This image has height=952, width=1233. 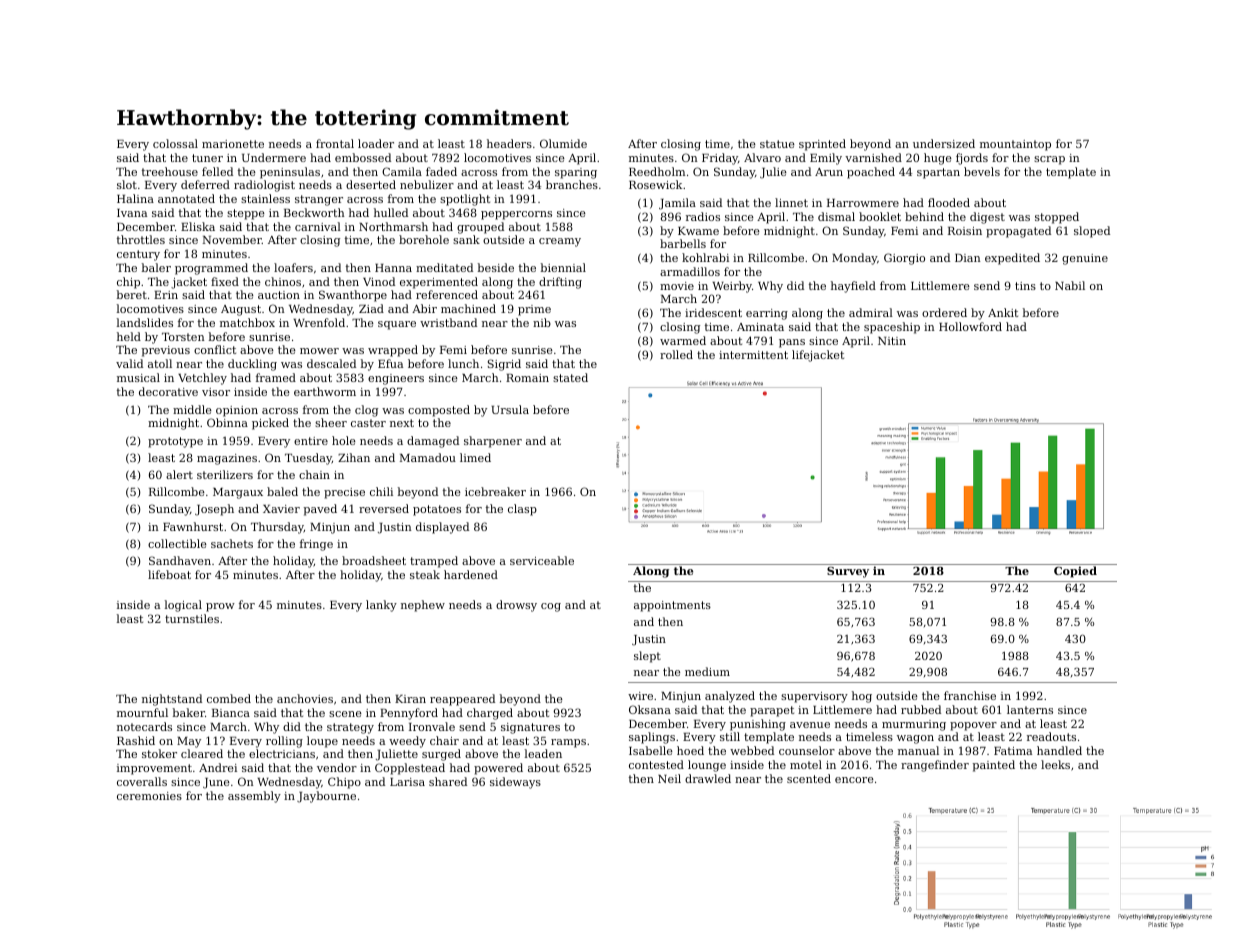 I want to click on steppe, so click(x=246, y=214).
